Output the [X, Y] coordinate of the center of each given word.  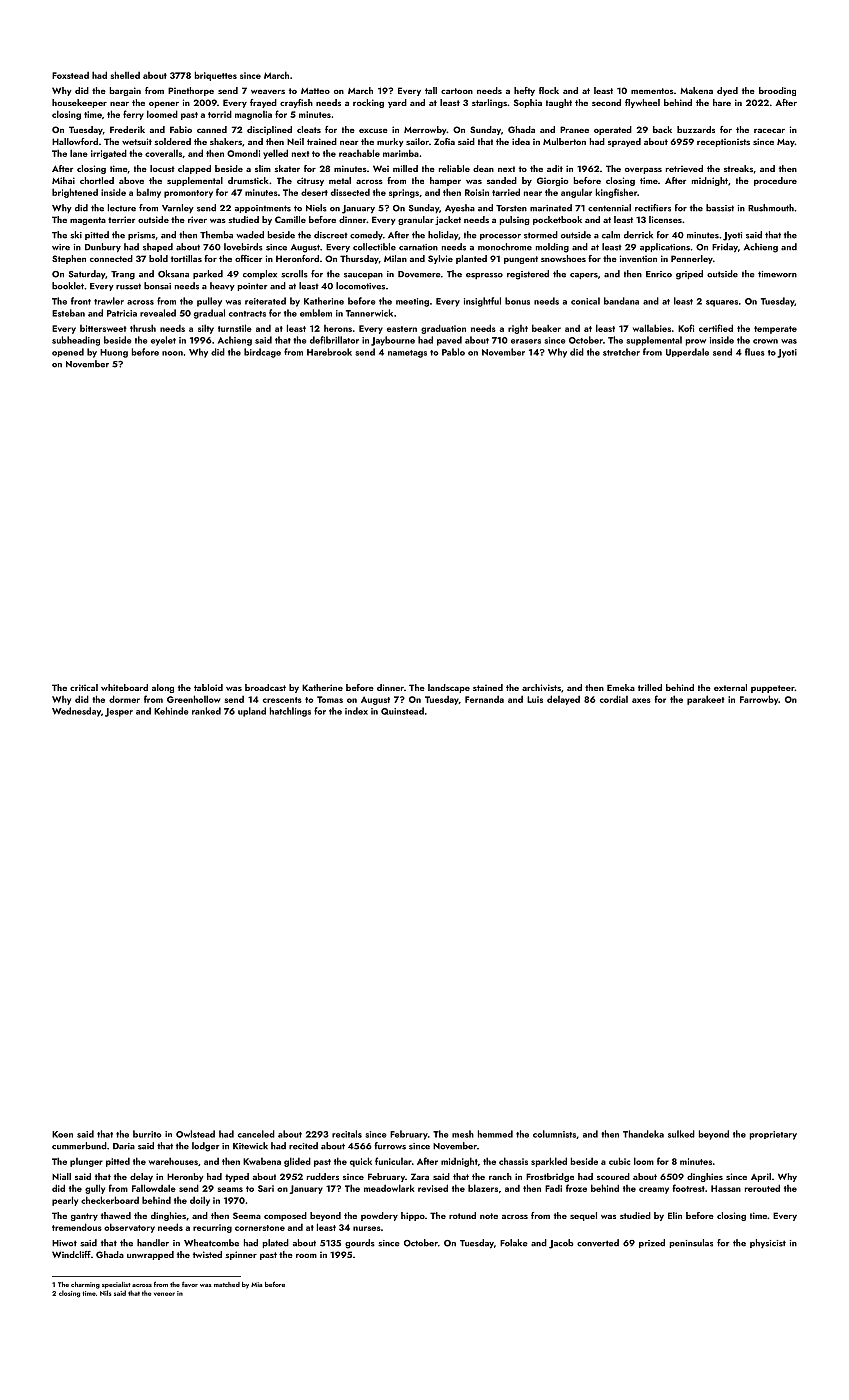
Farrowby [759, 700]
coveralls [163, 153]
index [356, 711]
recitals [347, 1134]
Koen [62, 1134]
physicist [768, 1243]
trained [322, 141]
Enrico [659, 274]
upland [252, 712]
